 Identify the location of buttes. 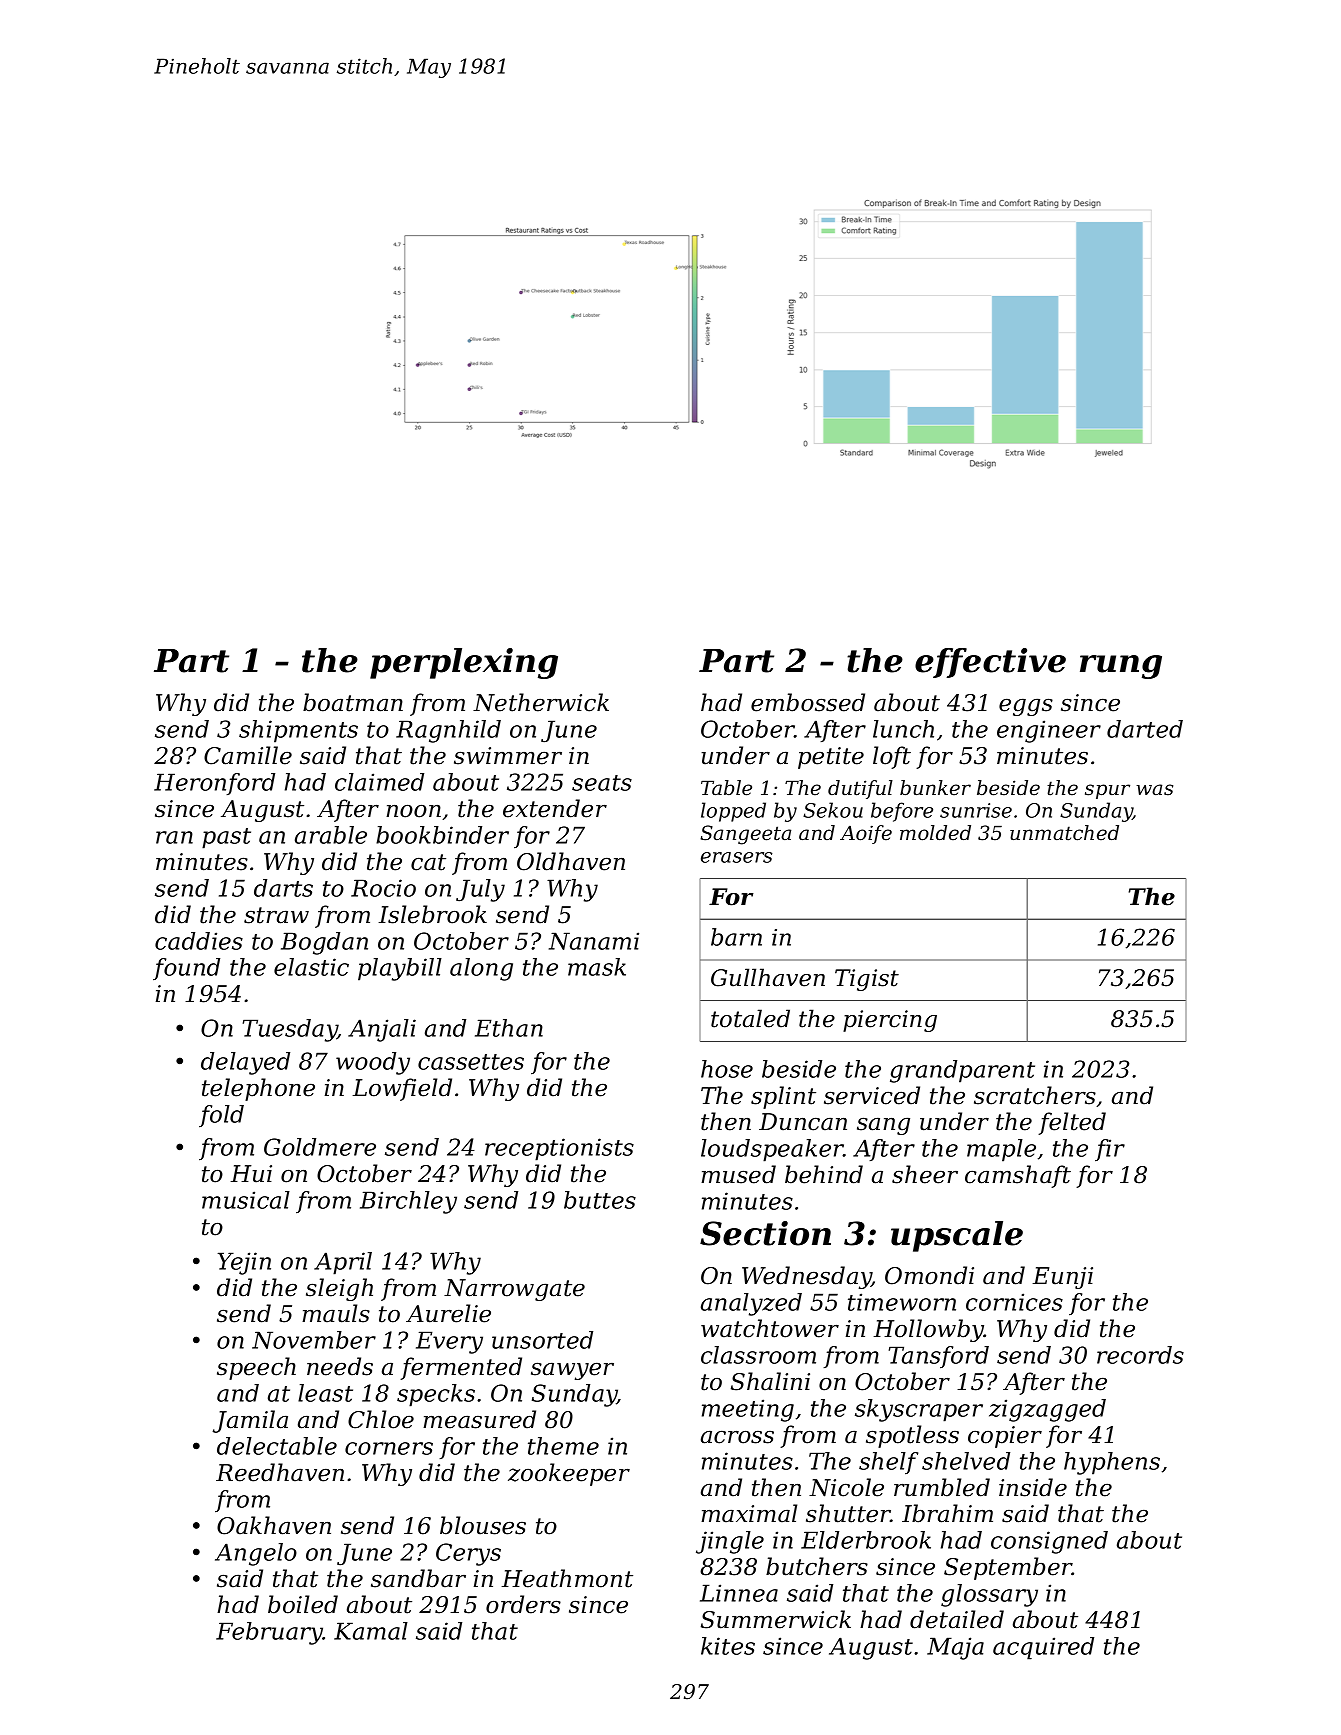
(600, 1200).
